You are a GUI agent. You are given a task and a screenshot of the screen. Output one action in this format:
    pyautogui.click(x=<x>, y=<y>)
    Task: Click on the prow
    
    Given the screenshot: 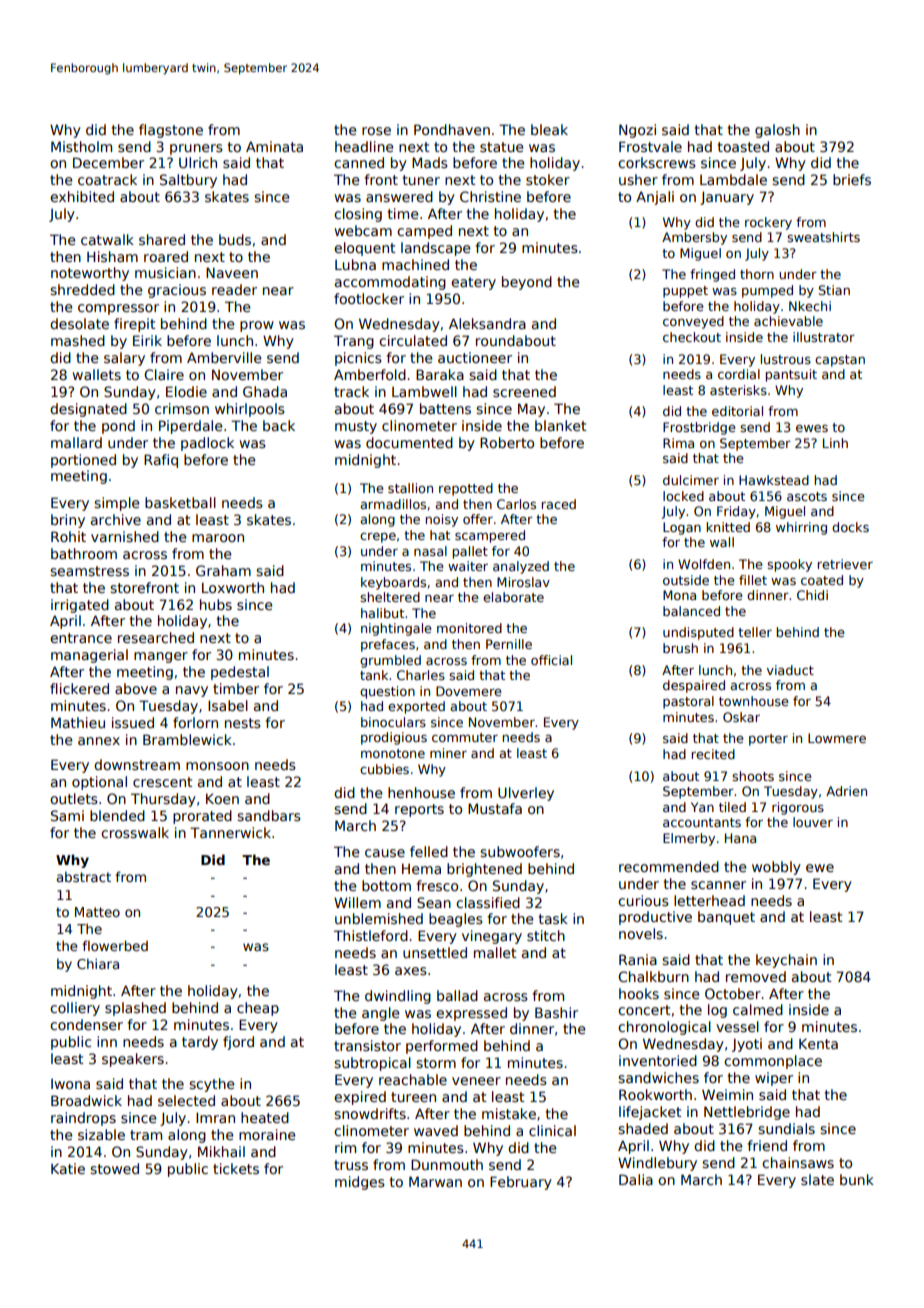 What is the action you would take?
    pyautogui.click(x=257, y=326)
